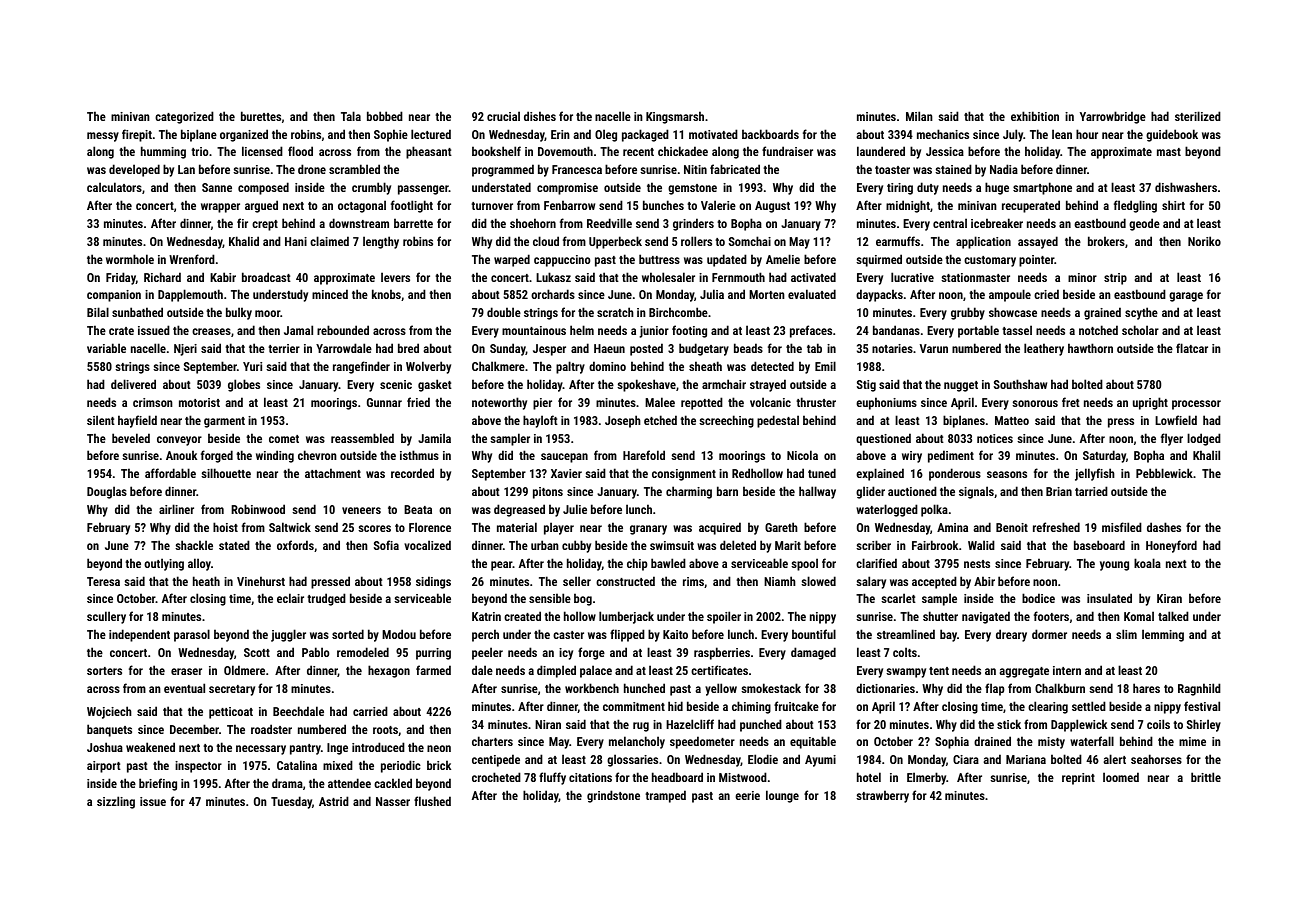 The width and height of the screenshot is (1308, 924). I want to click on petticoat, so click(231, 713).
